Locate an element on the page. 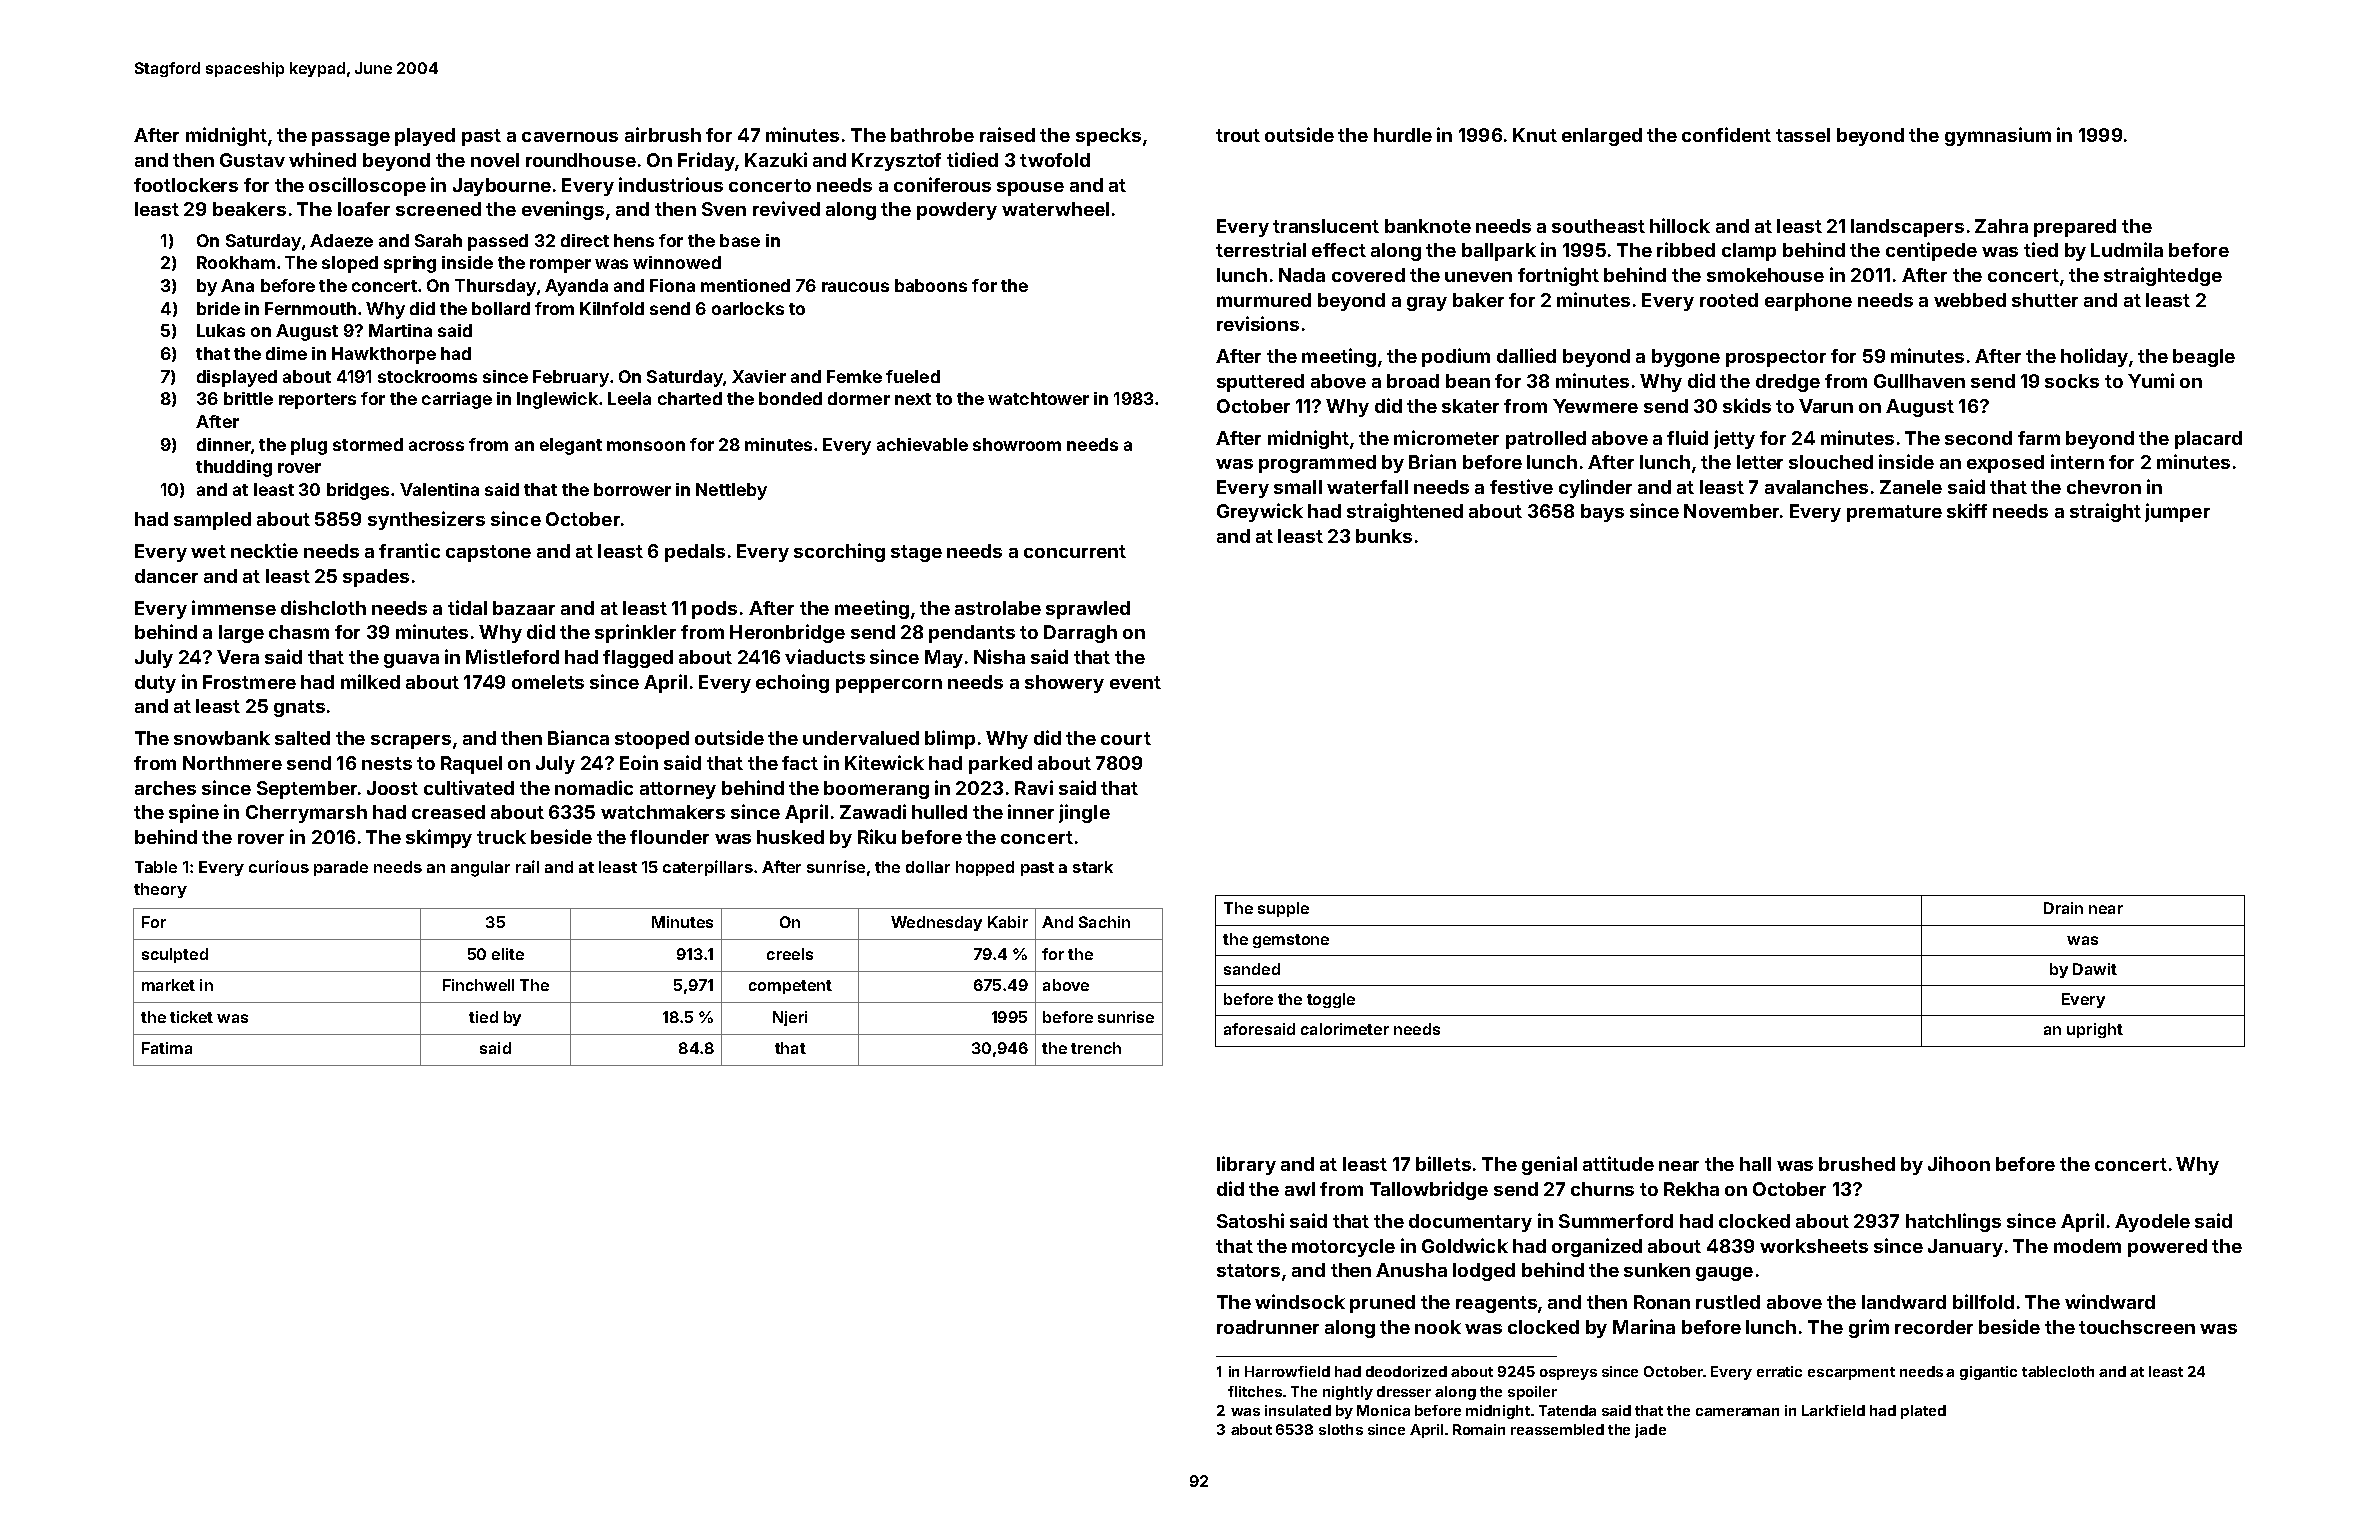  dallied is located at coordinates (1526, 355).
